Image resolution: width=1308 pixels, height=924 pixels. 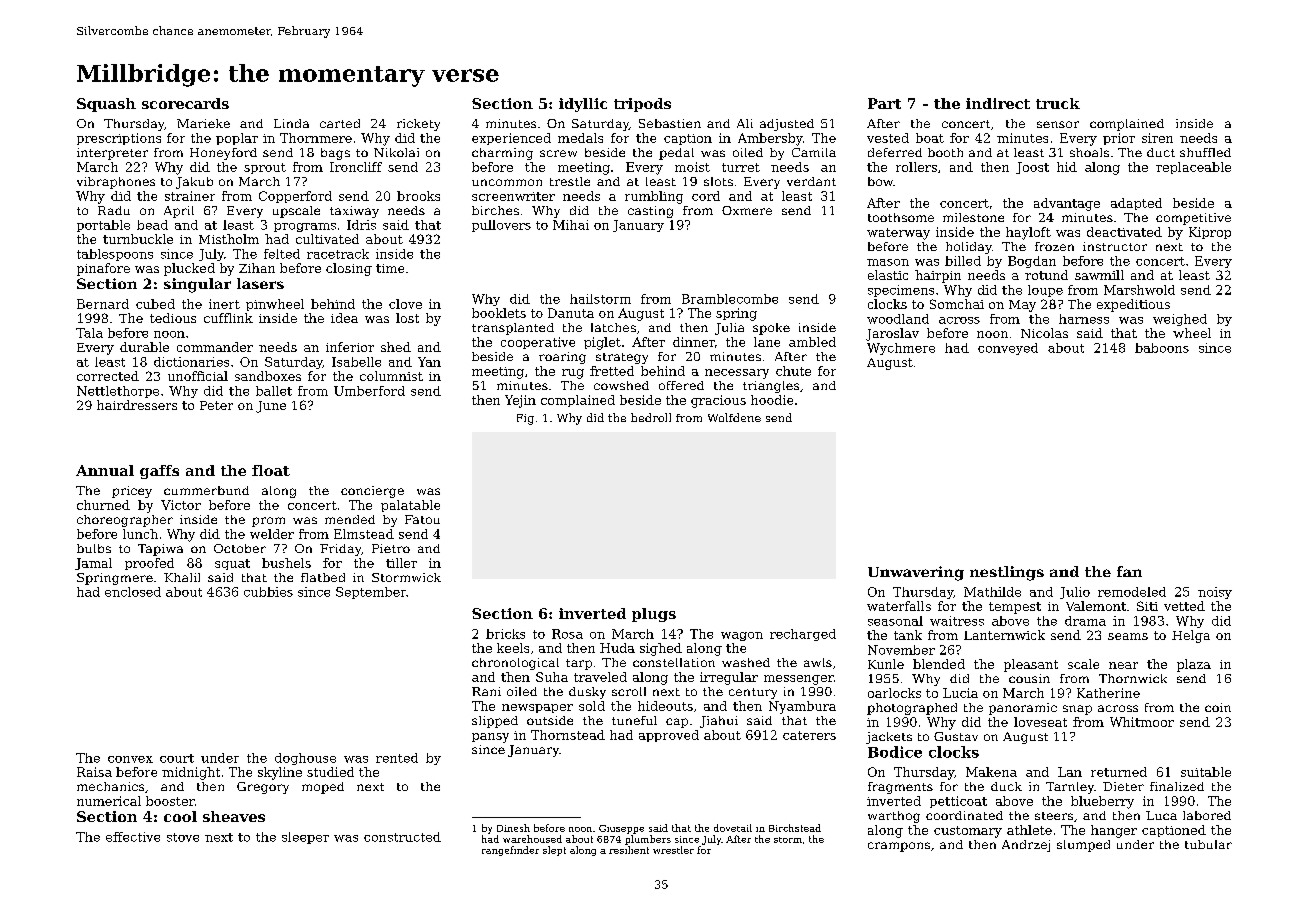 What do you see at coordinates (103, 226) in the screenshot?
I see `portable` at bounding box center [103, 226].
